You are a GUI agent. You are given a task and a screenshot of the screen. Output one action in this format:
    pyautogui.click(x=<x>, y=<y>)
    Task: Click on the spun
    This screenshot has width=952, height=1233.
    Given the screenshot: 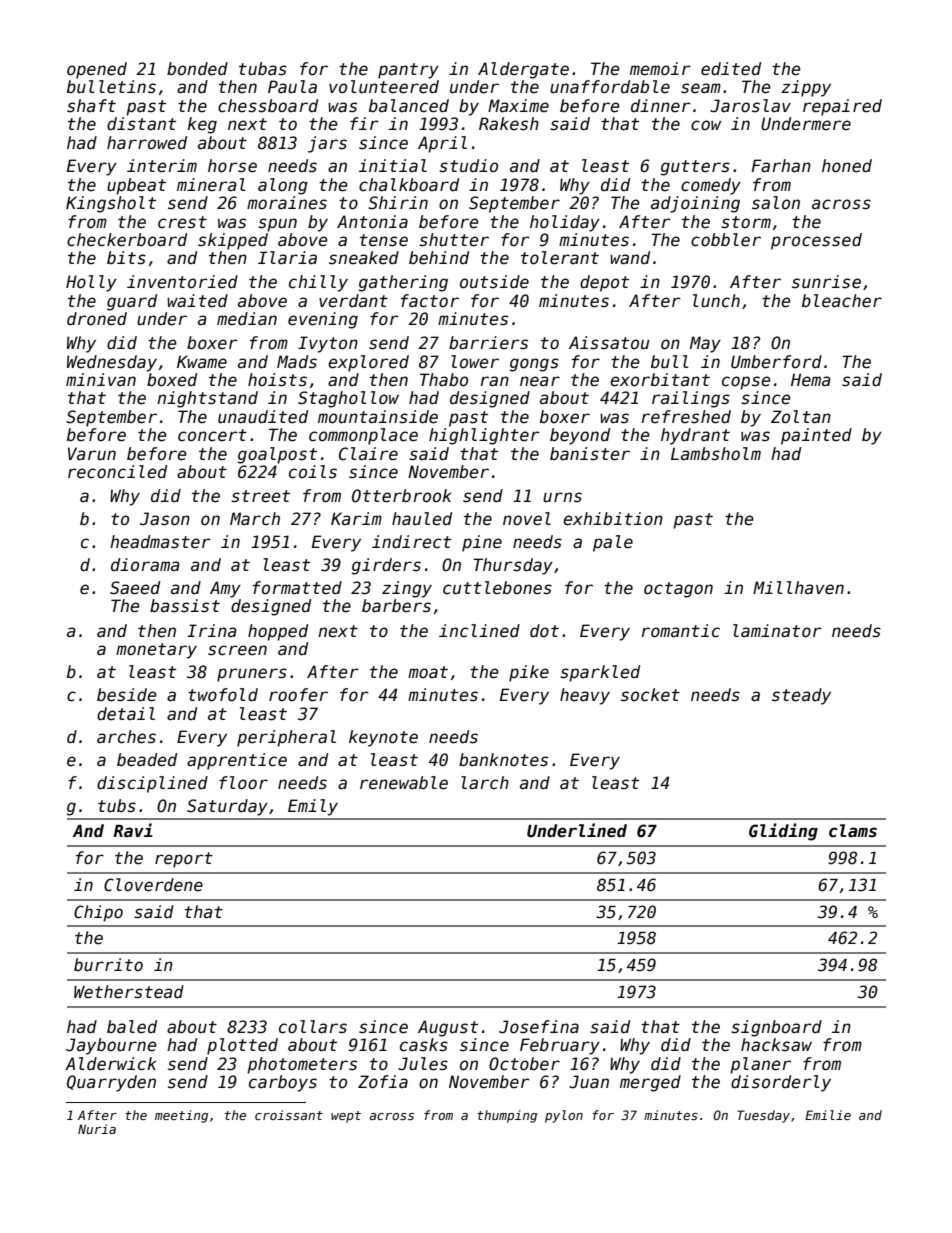 What is the action you would take?
    pyautogui.click(x=277, y=225)
